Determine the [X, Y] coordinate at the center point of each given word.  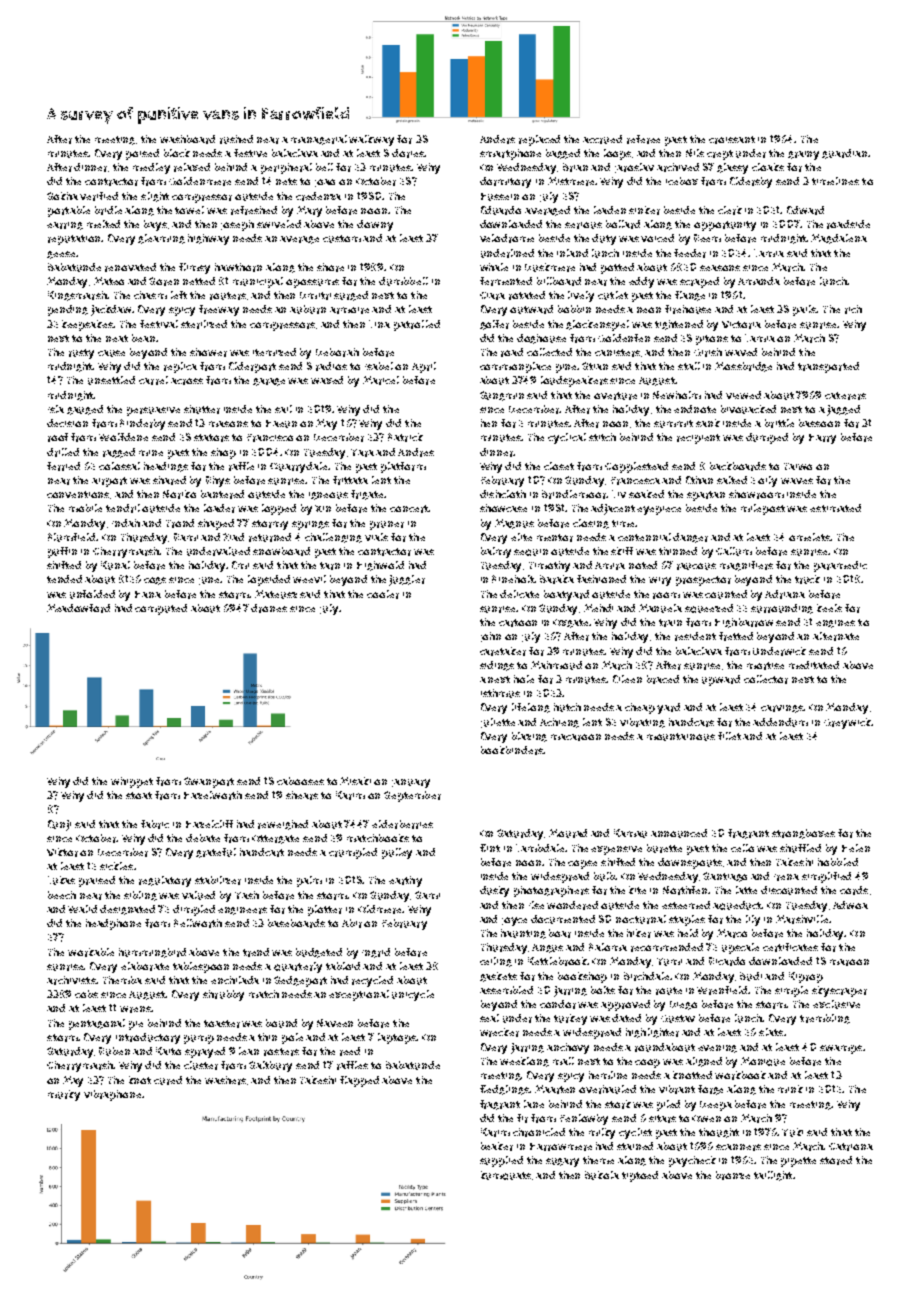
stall [689, 366]
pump [199, 1039]
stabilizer [218, 880]
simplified [826, 877]
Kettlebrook [558, 961]
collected [549, 352]
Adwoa [850, 905]
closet [559, 466]
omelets [810, 537]
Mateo [109, 281]
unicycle [413, 995]
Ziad [233, 537]
